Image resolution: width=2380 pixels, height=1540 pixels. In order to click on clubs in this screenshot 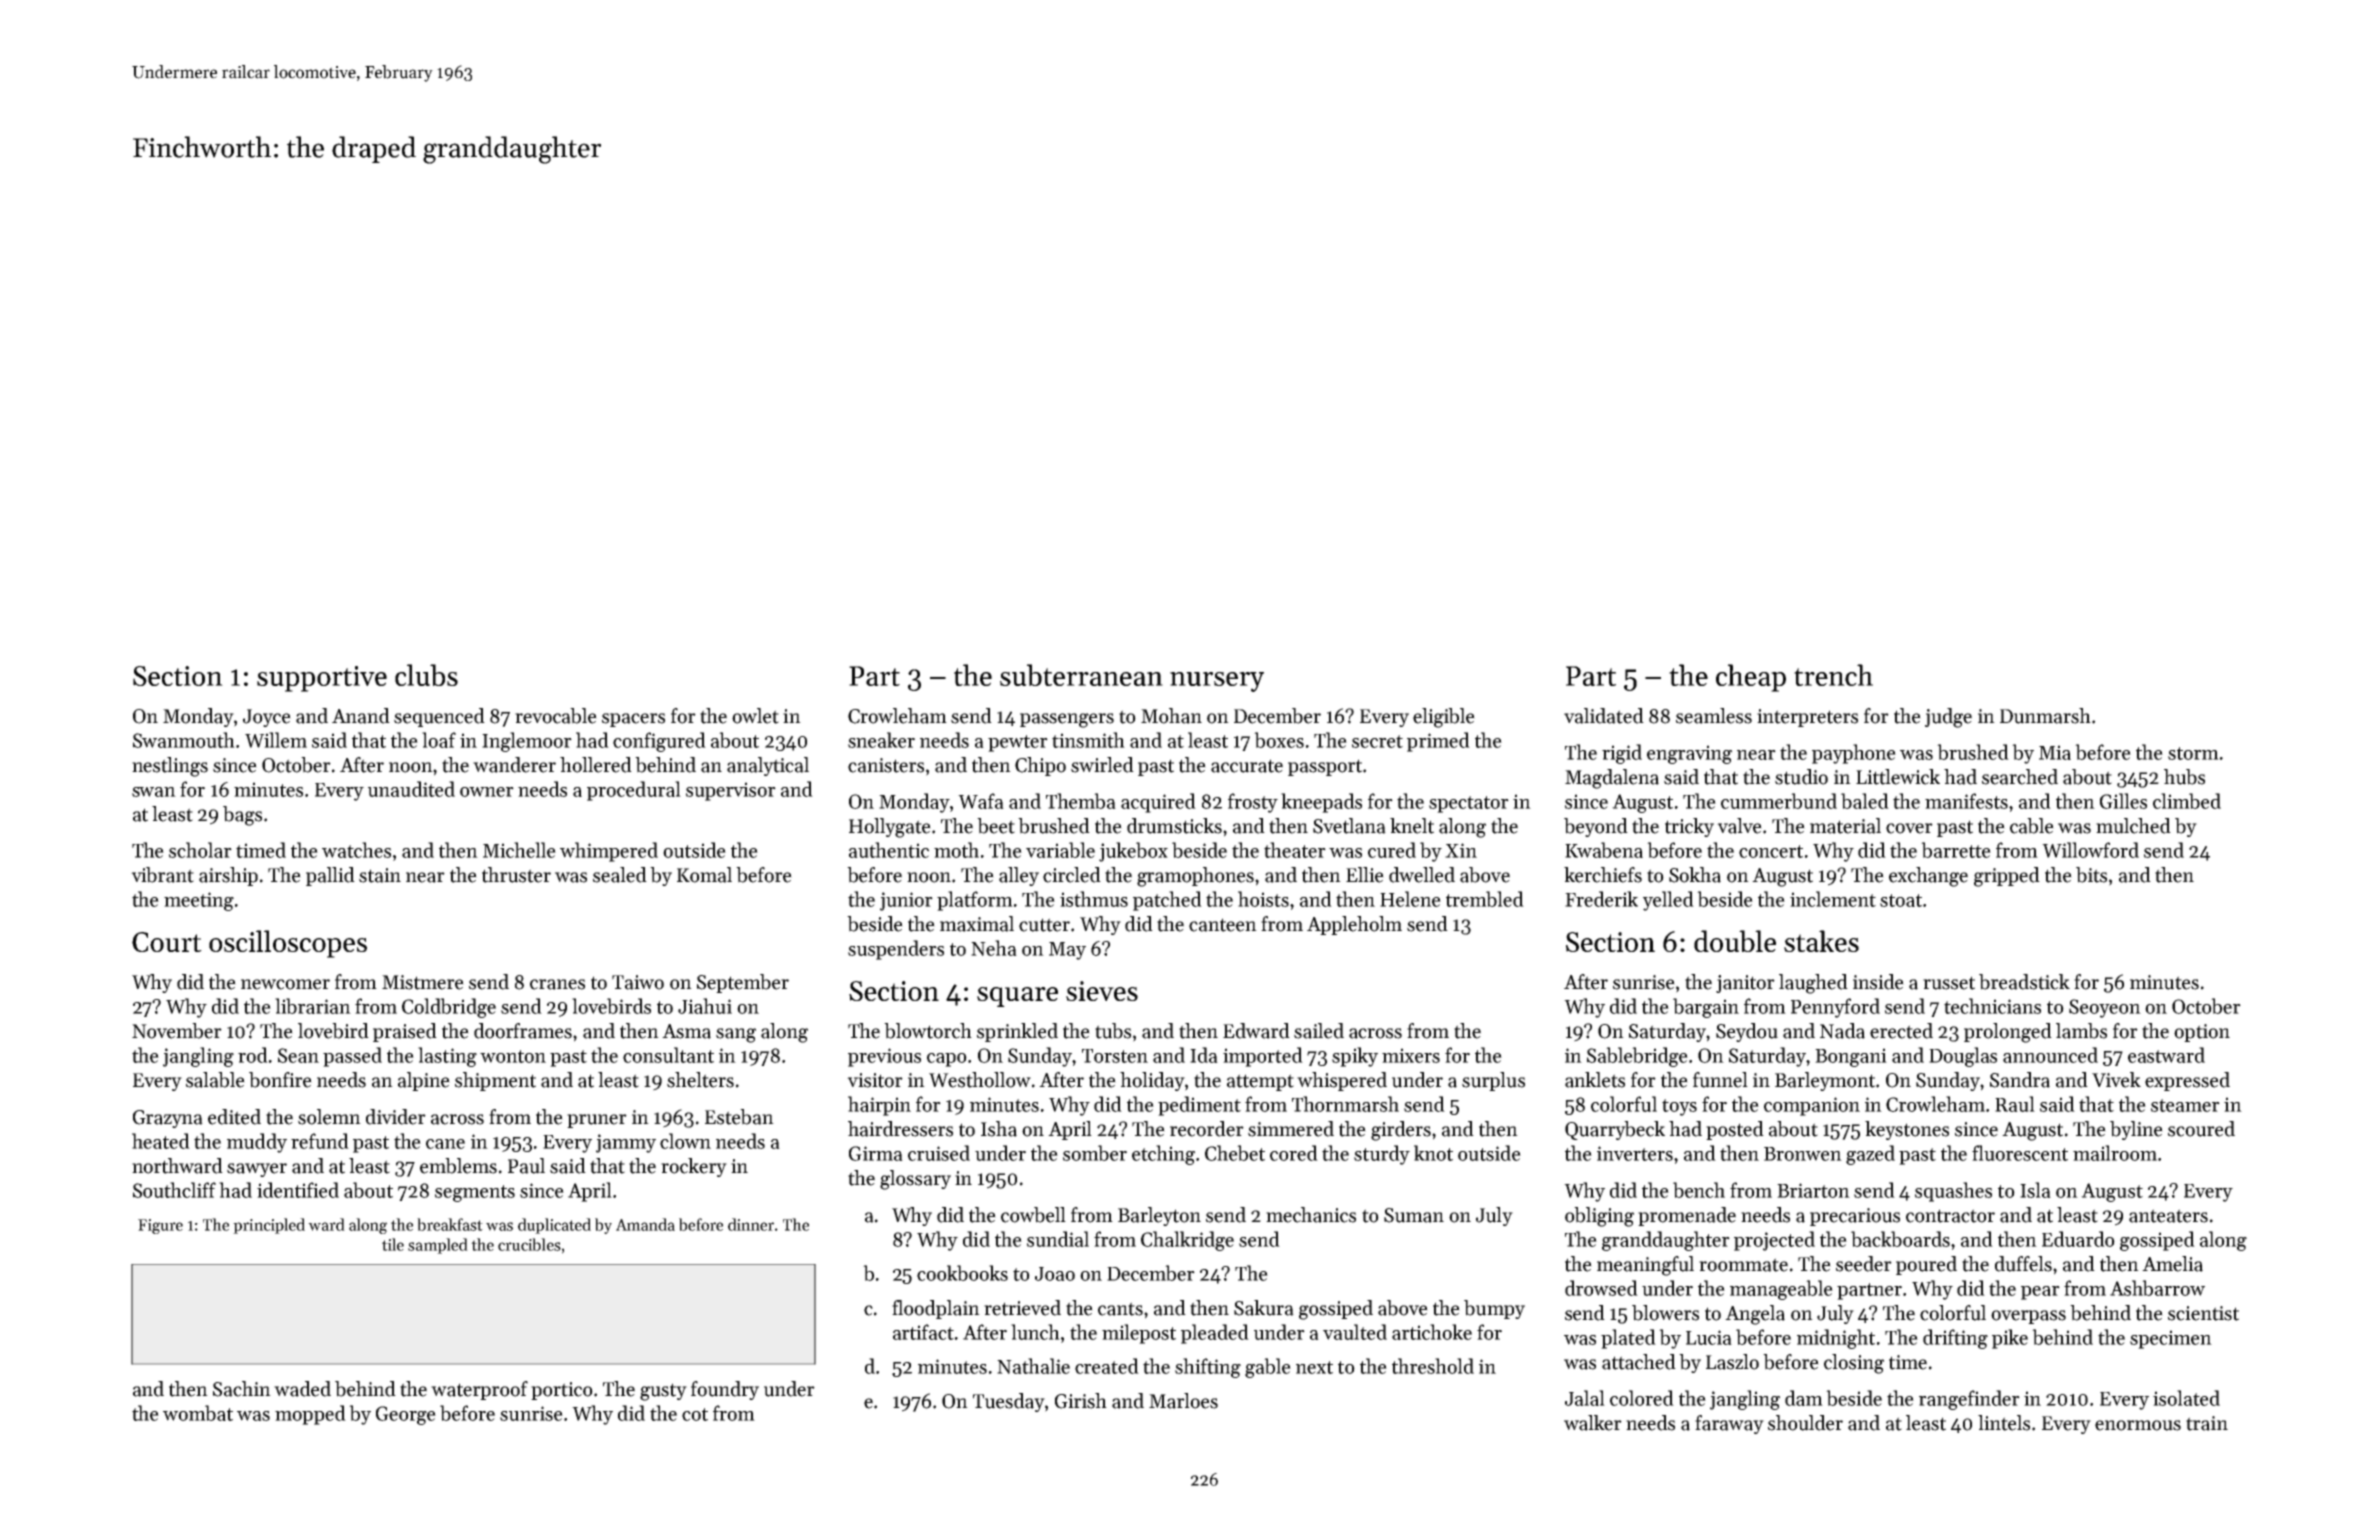, I will do `click(426, 675)`.
